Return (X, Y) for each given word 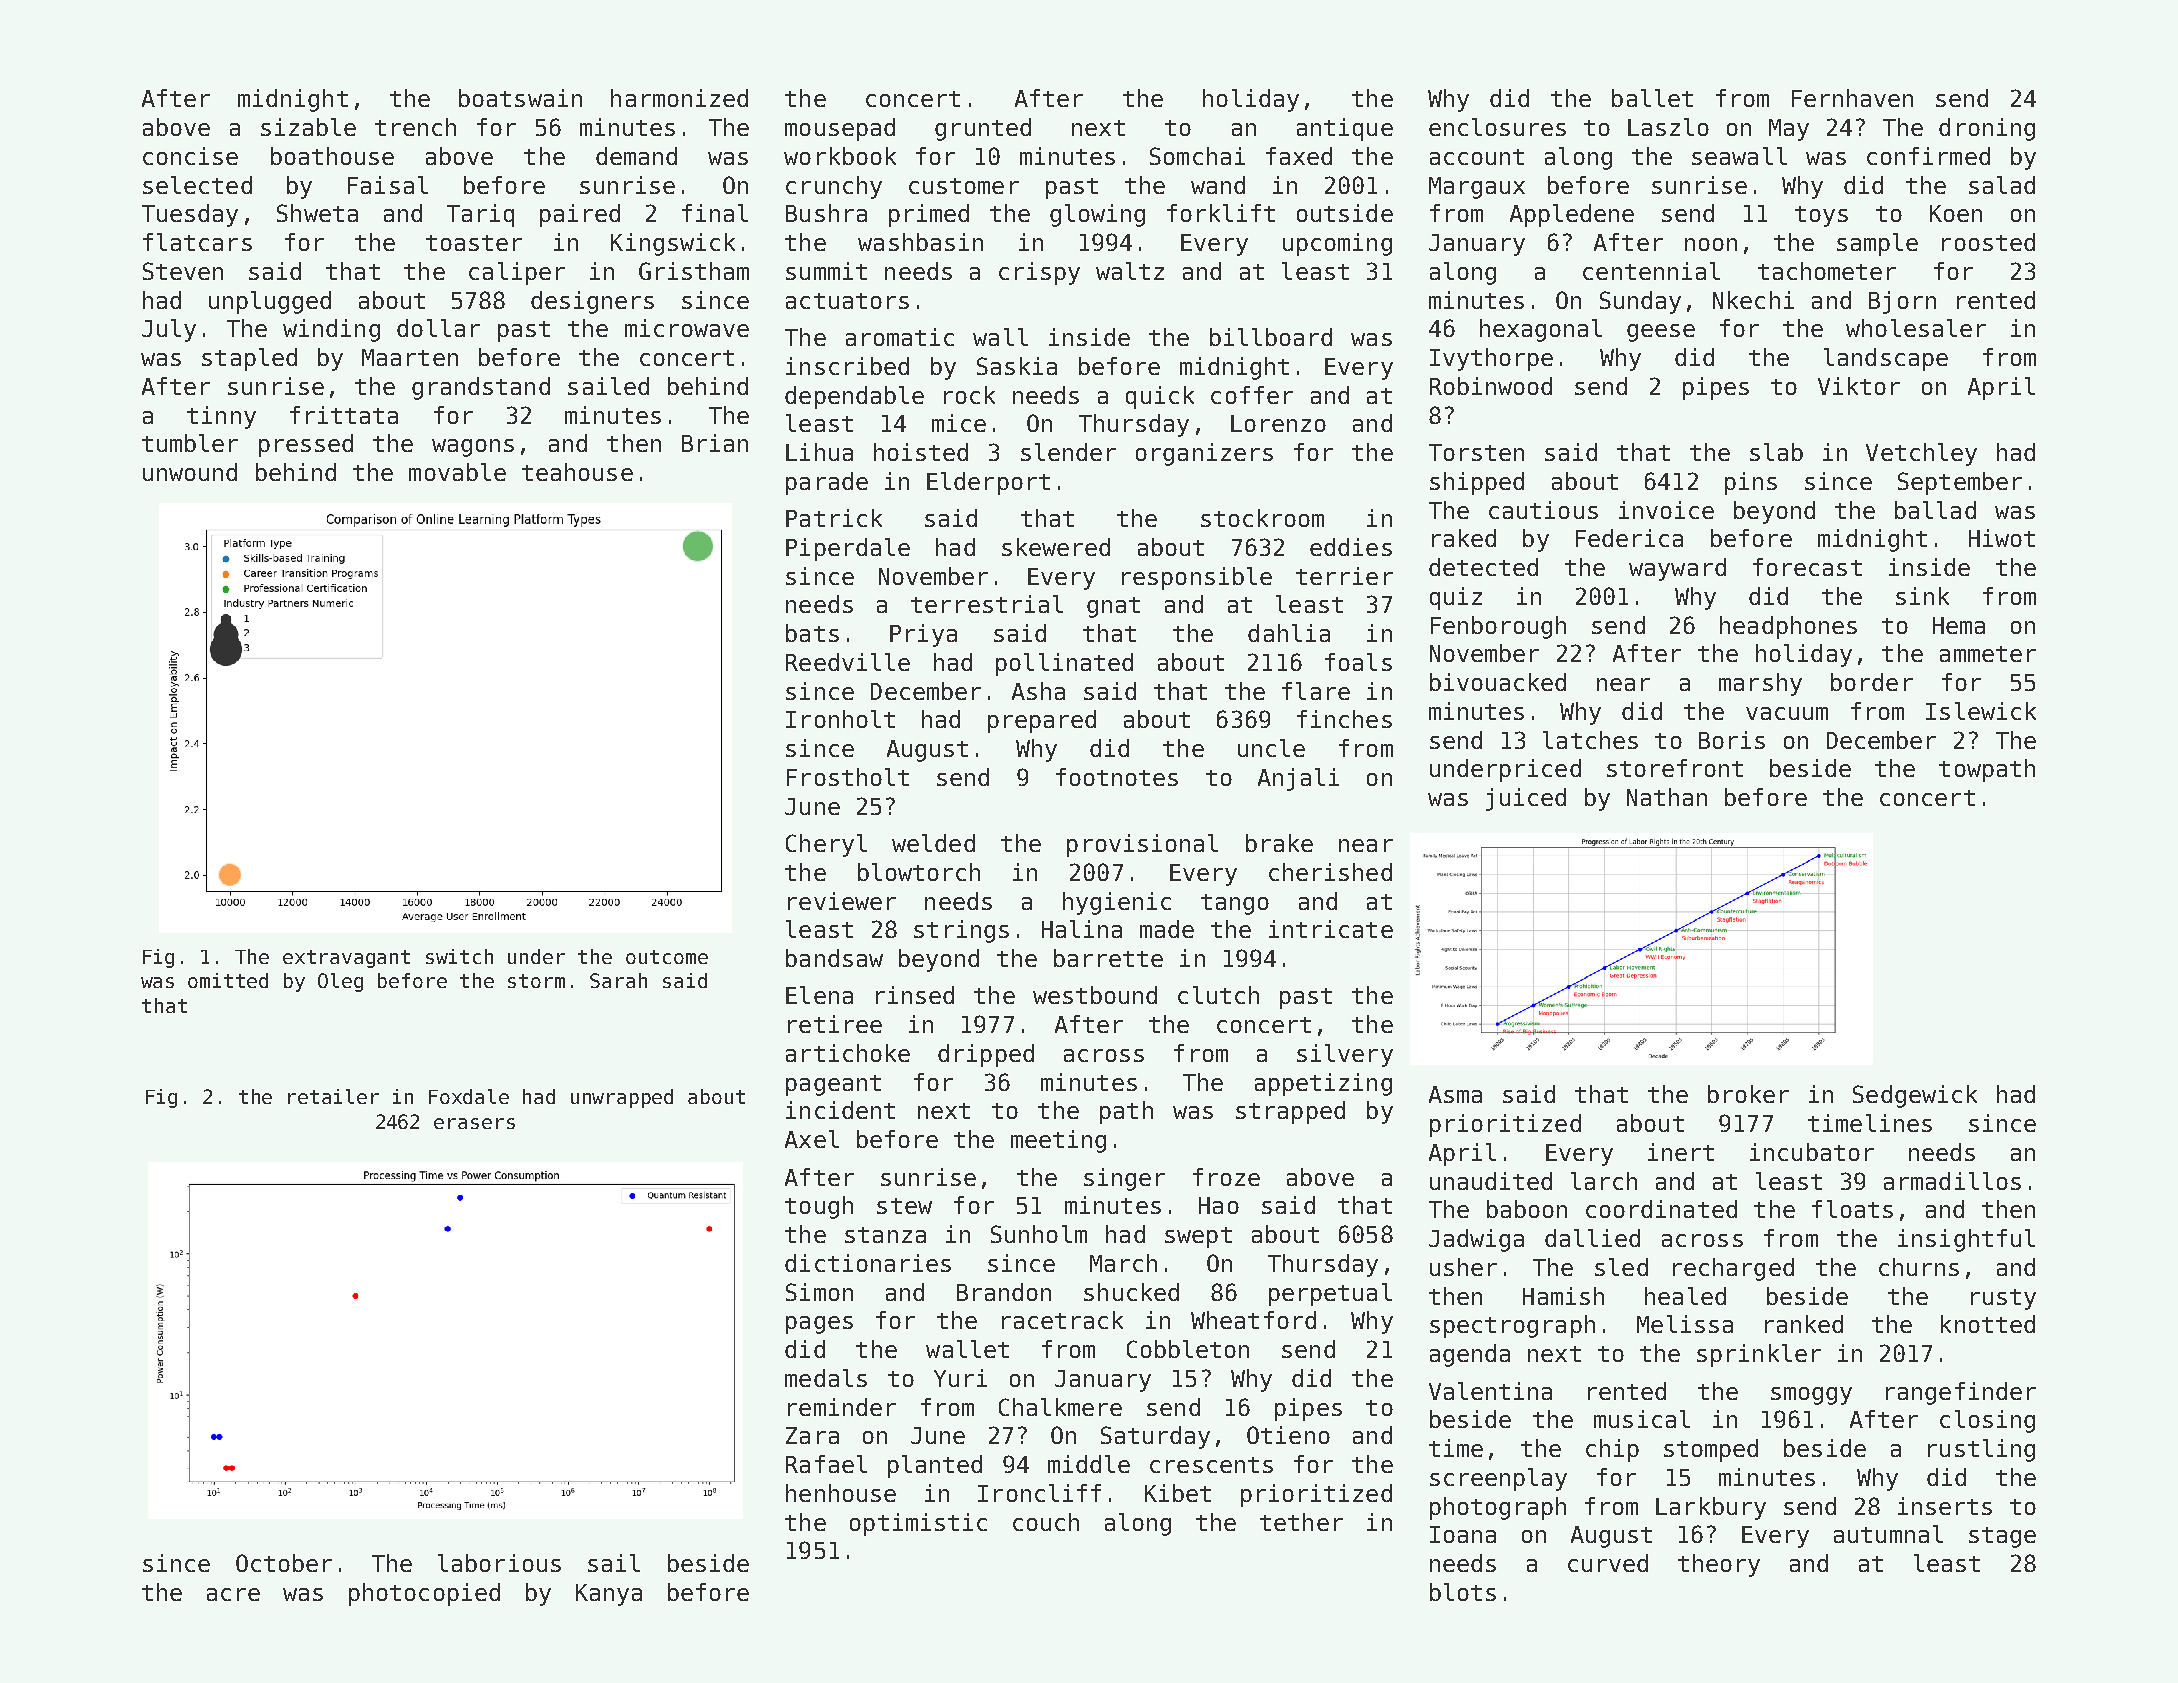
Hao (1219, 1205)
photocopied (424, 1594)
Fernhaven (1852, 98)
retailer (333, 1096)
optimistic (918, 1524)
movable (457, 472)
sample (1877, 244)
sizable (308, 127)
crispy (1039, 273)
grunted (983, 129)
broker (1748, 1094)
